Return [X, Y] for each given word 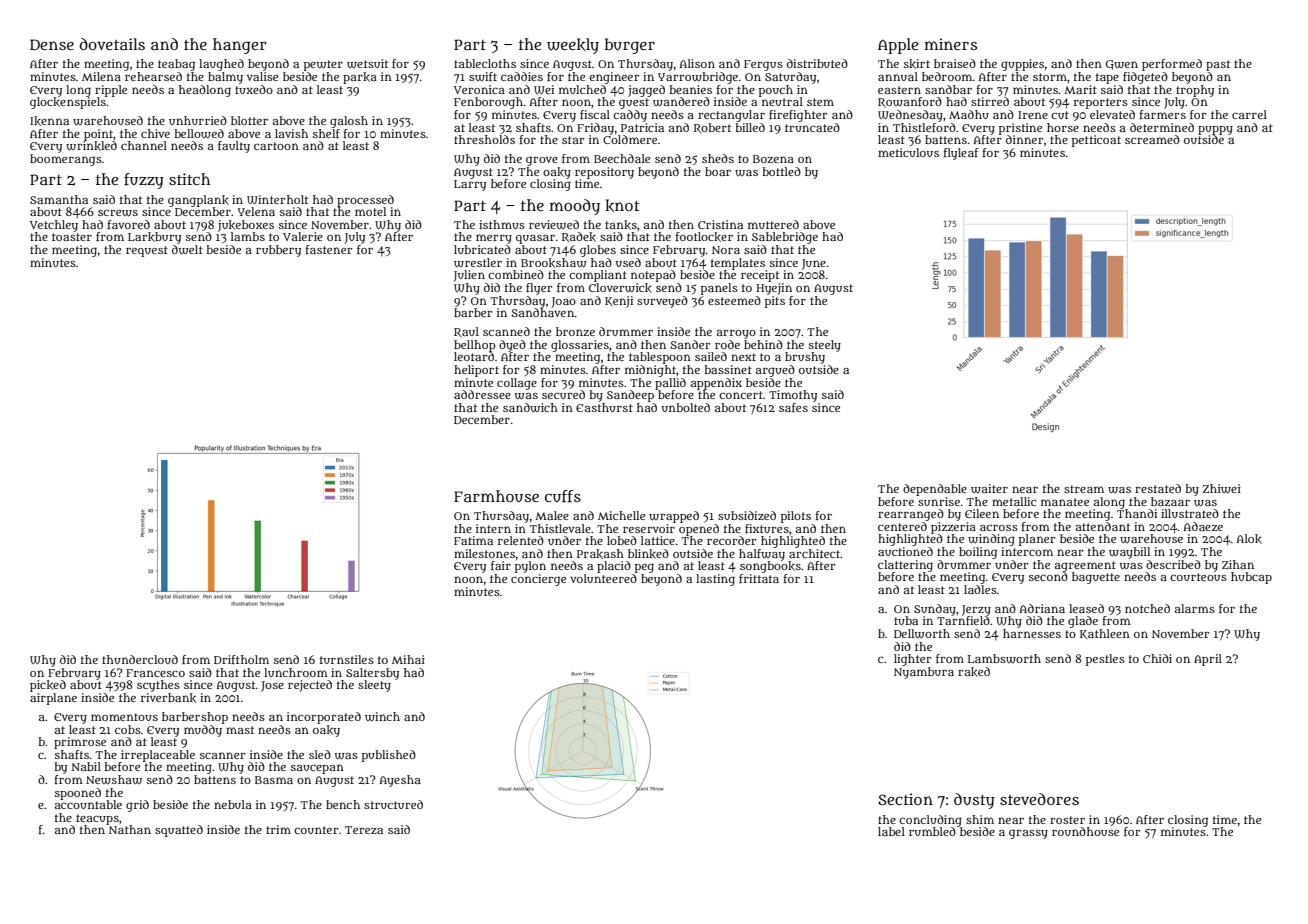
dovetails [112, 44]
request [147, 251]
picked [48, 686]
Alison [697, 63]
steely [825, 346]
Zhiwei [1222, 489]
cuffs [563, 496]
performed [1172, 65]
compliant [598, 276]
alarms [1195, 608]
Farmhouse [496, 496]
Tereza [364, 830]
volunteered [603, 578]
